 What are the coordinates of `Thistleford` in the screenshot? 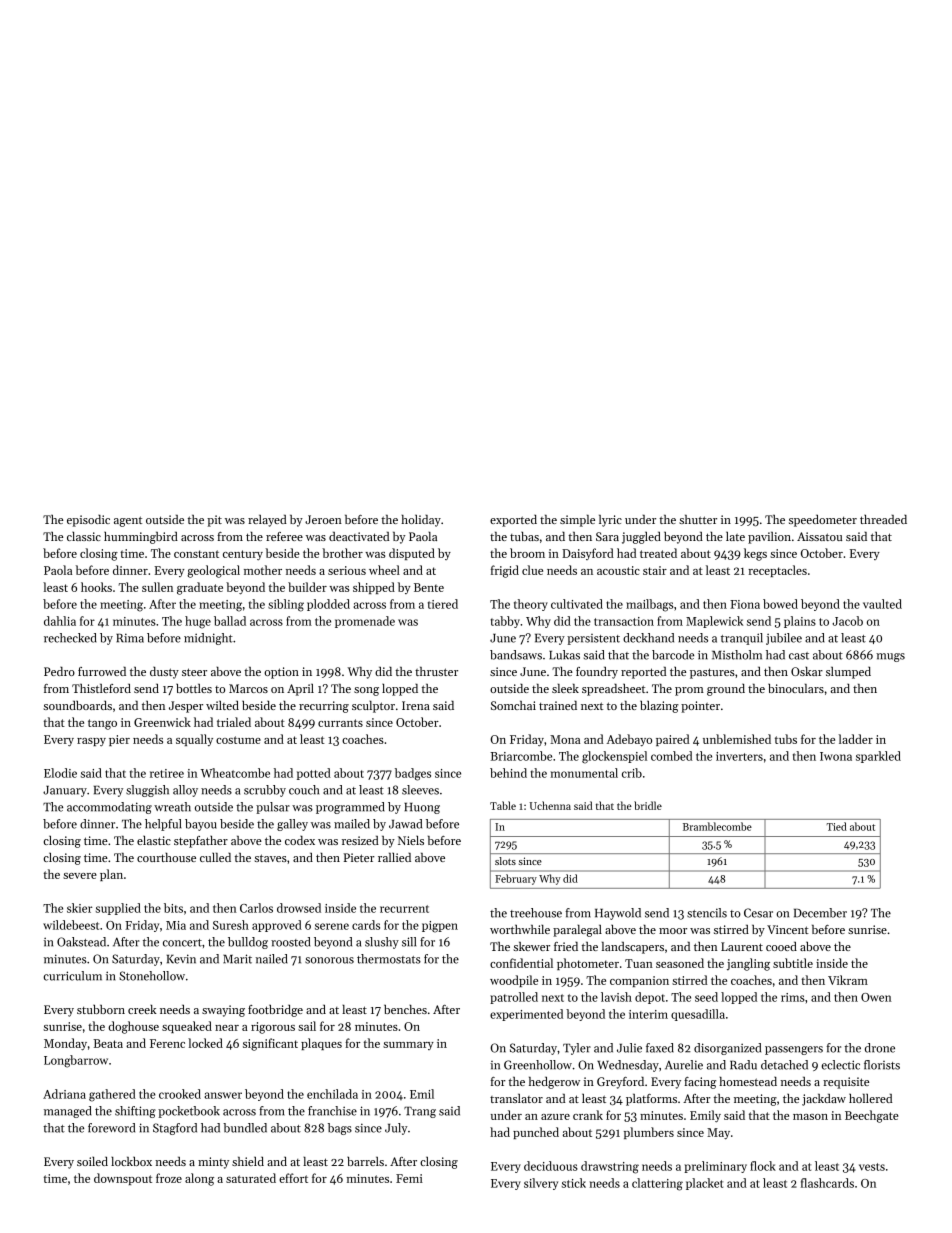 It's located at (101, 688).
